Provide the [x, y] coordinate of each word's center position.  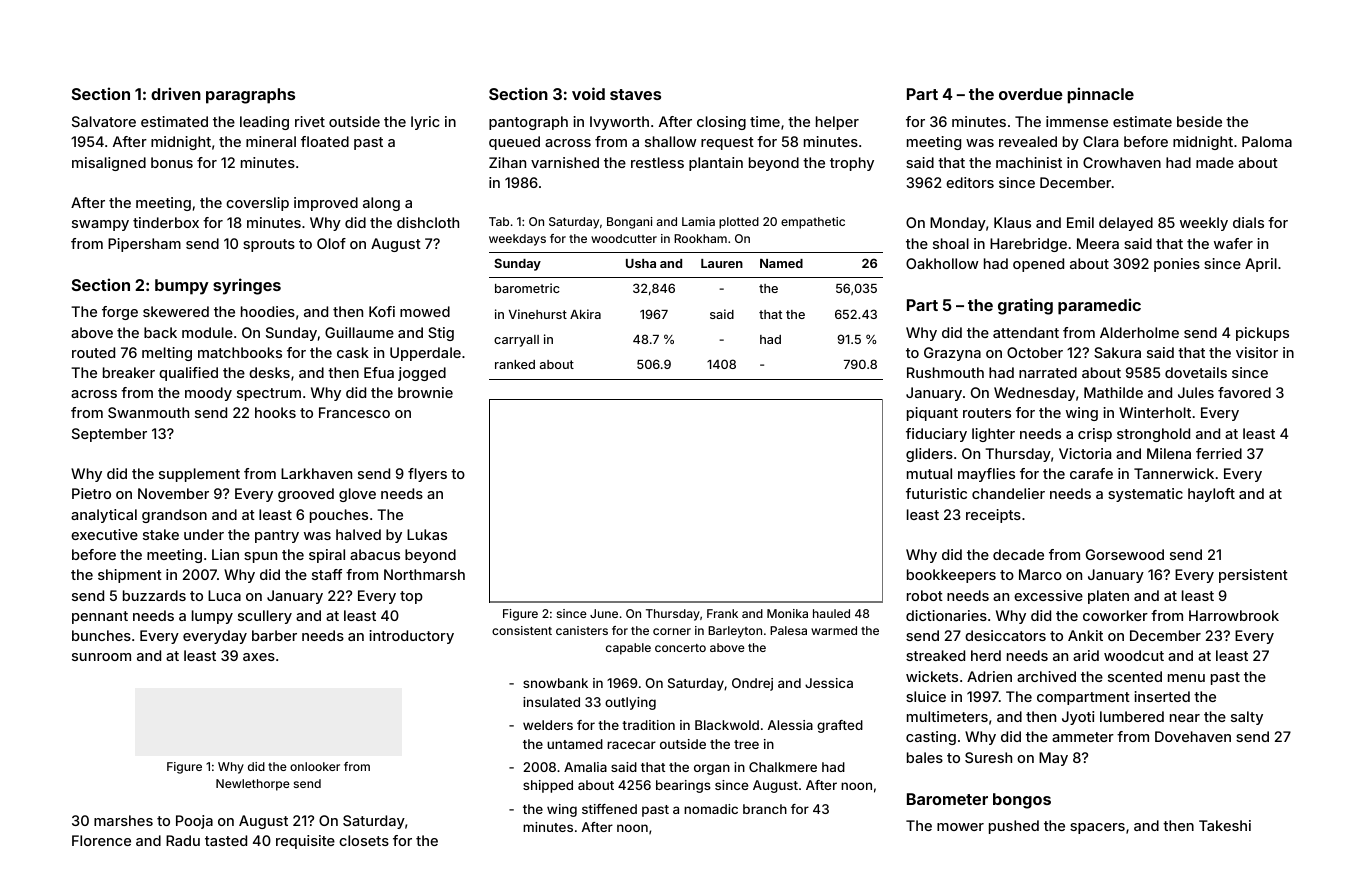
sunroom [101, 657]
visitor [1257, 352]
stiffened [609, 809]
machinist [1029, 162]
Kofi [382, 311]
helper [837, 123]
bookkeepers [951, 576]
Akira [585, 314]
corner [672, 631]
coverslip [257, 204]
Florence [101, 840]
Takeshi [1225, 825]
